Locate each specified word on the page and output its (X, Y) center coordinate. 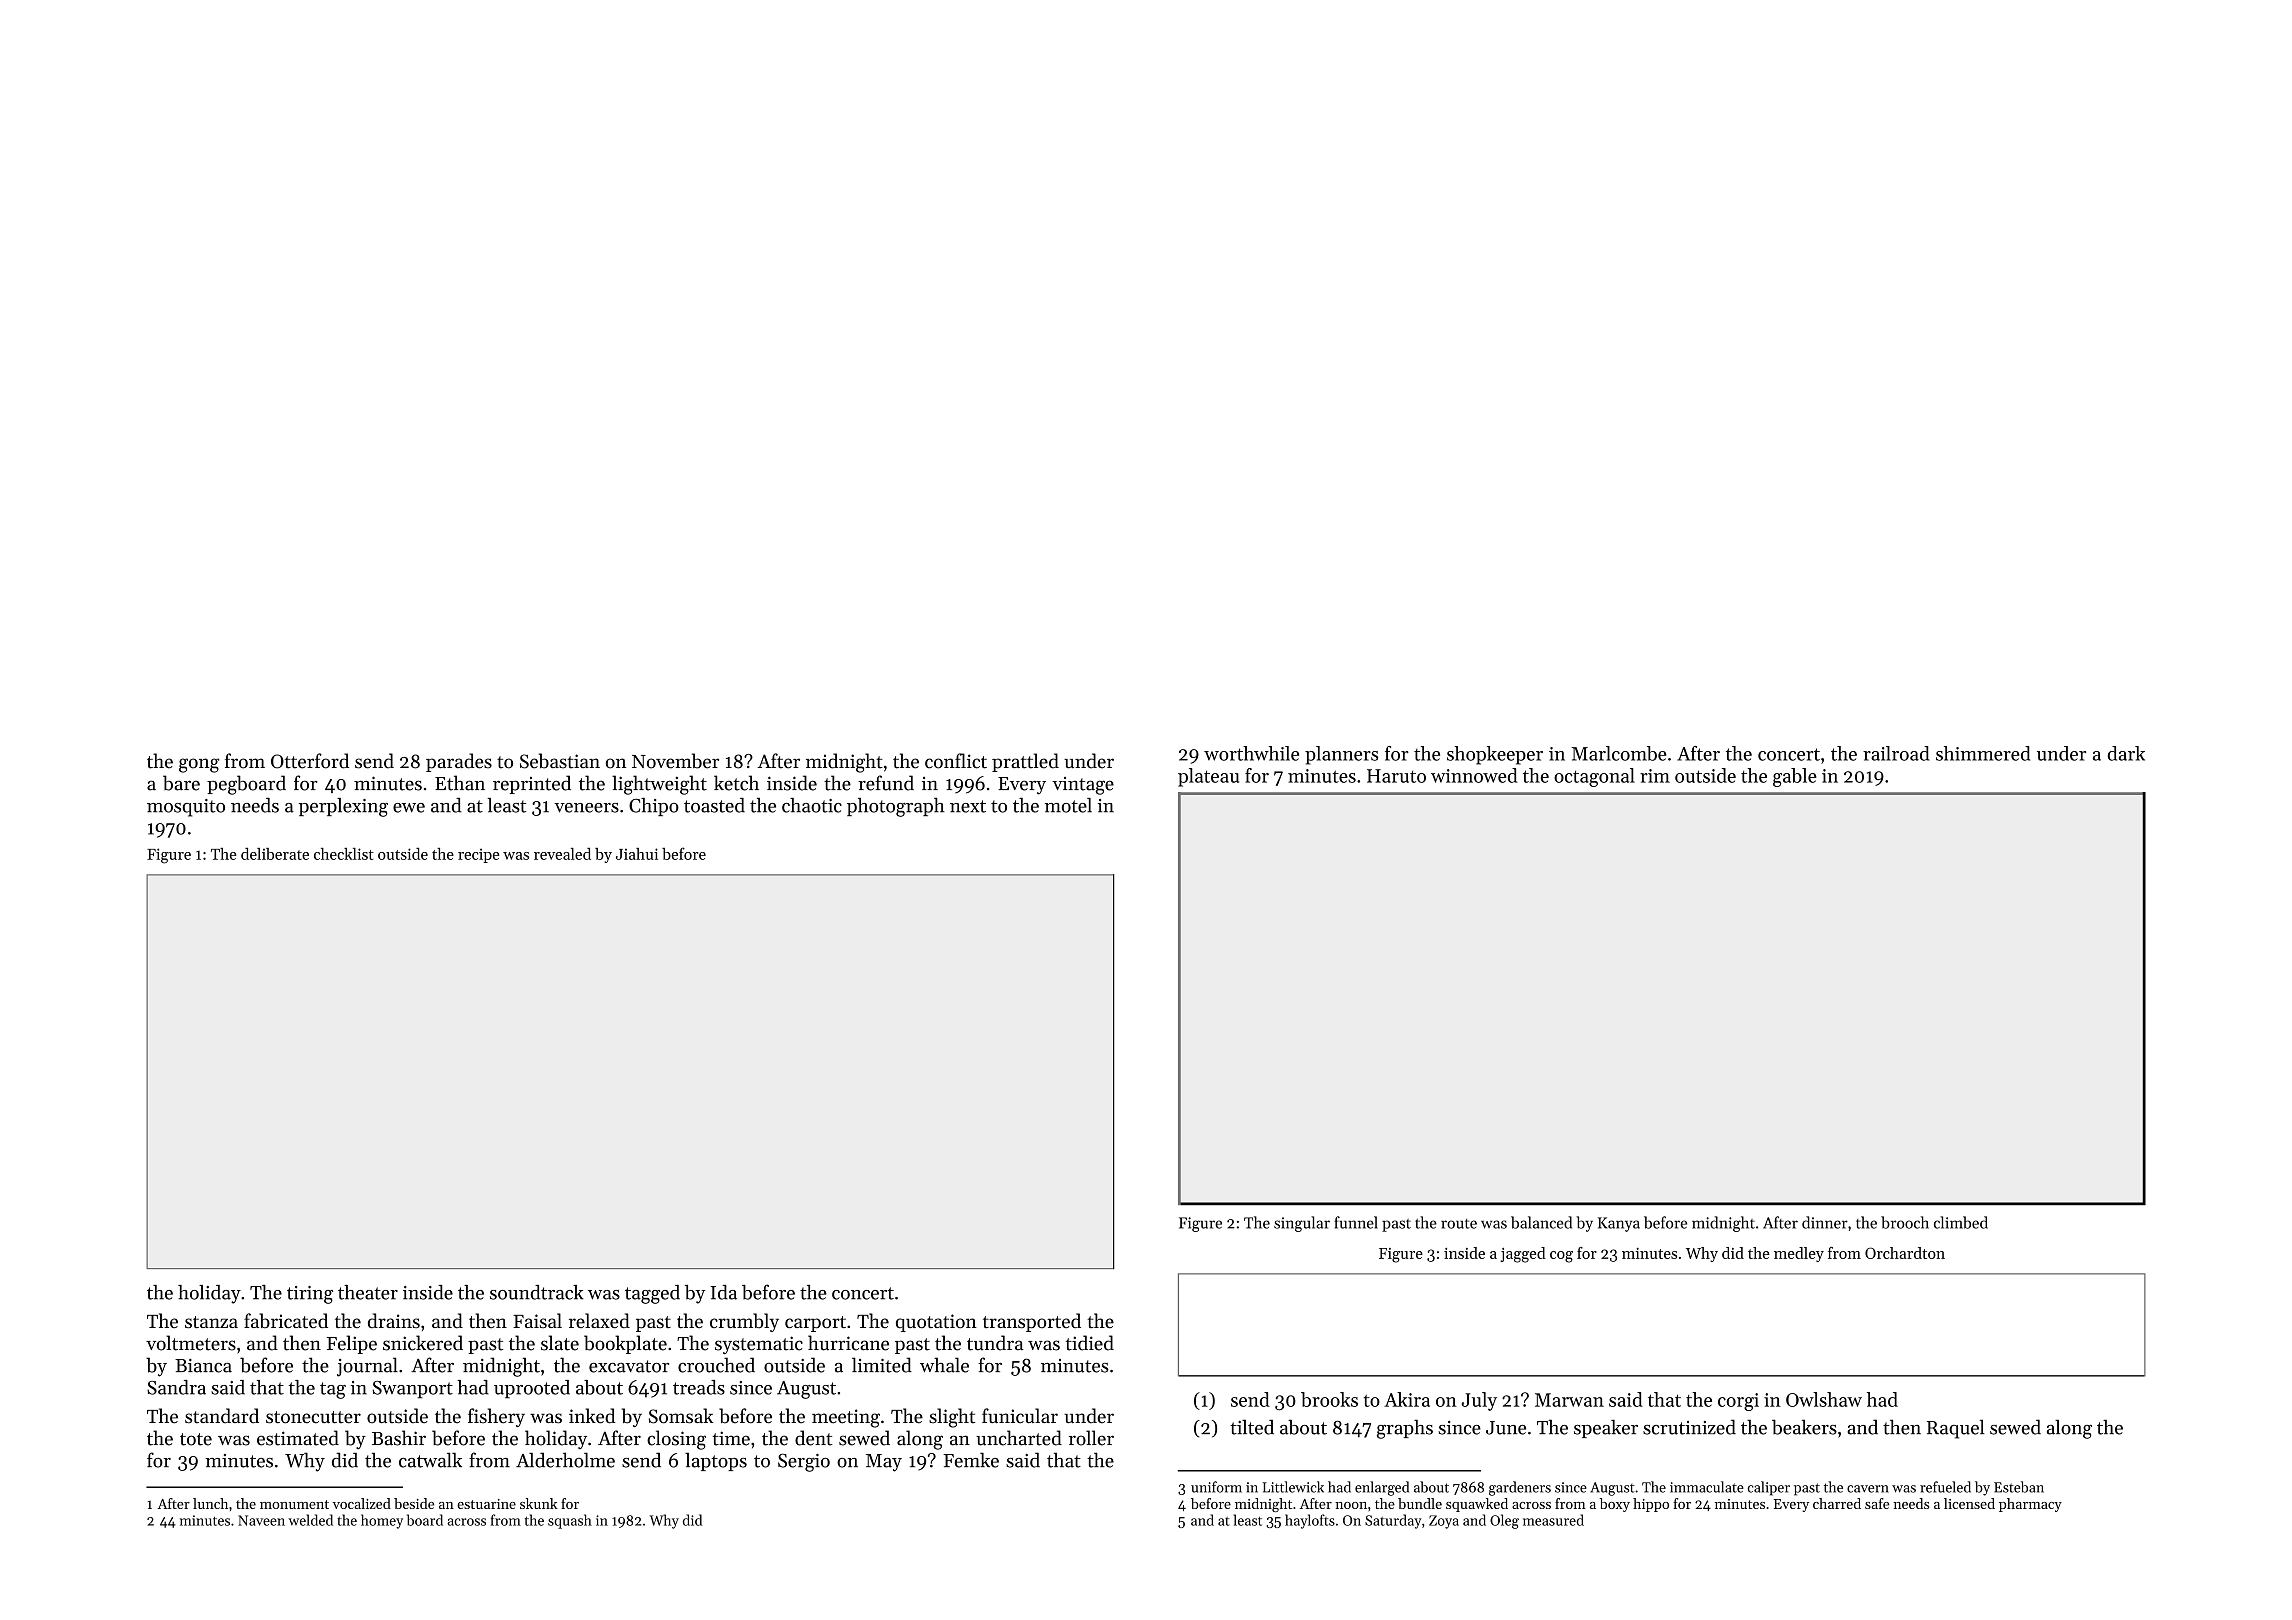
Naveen (261, 1520)
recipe (478, 855)
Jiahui (637, 854)
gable (1795, 777)
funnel (1356, 1222)
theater (368, 1292)
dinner (1825, 1222)
